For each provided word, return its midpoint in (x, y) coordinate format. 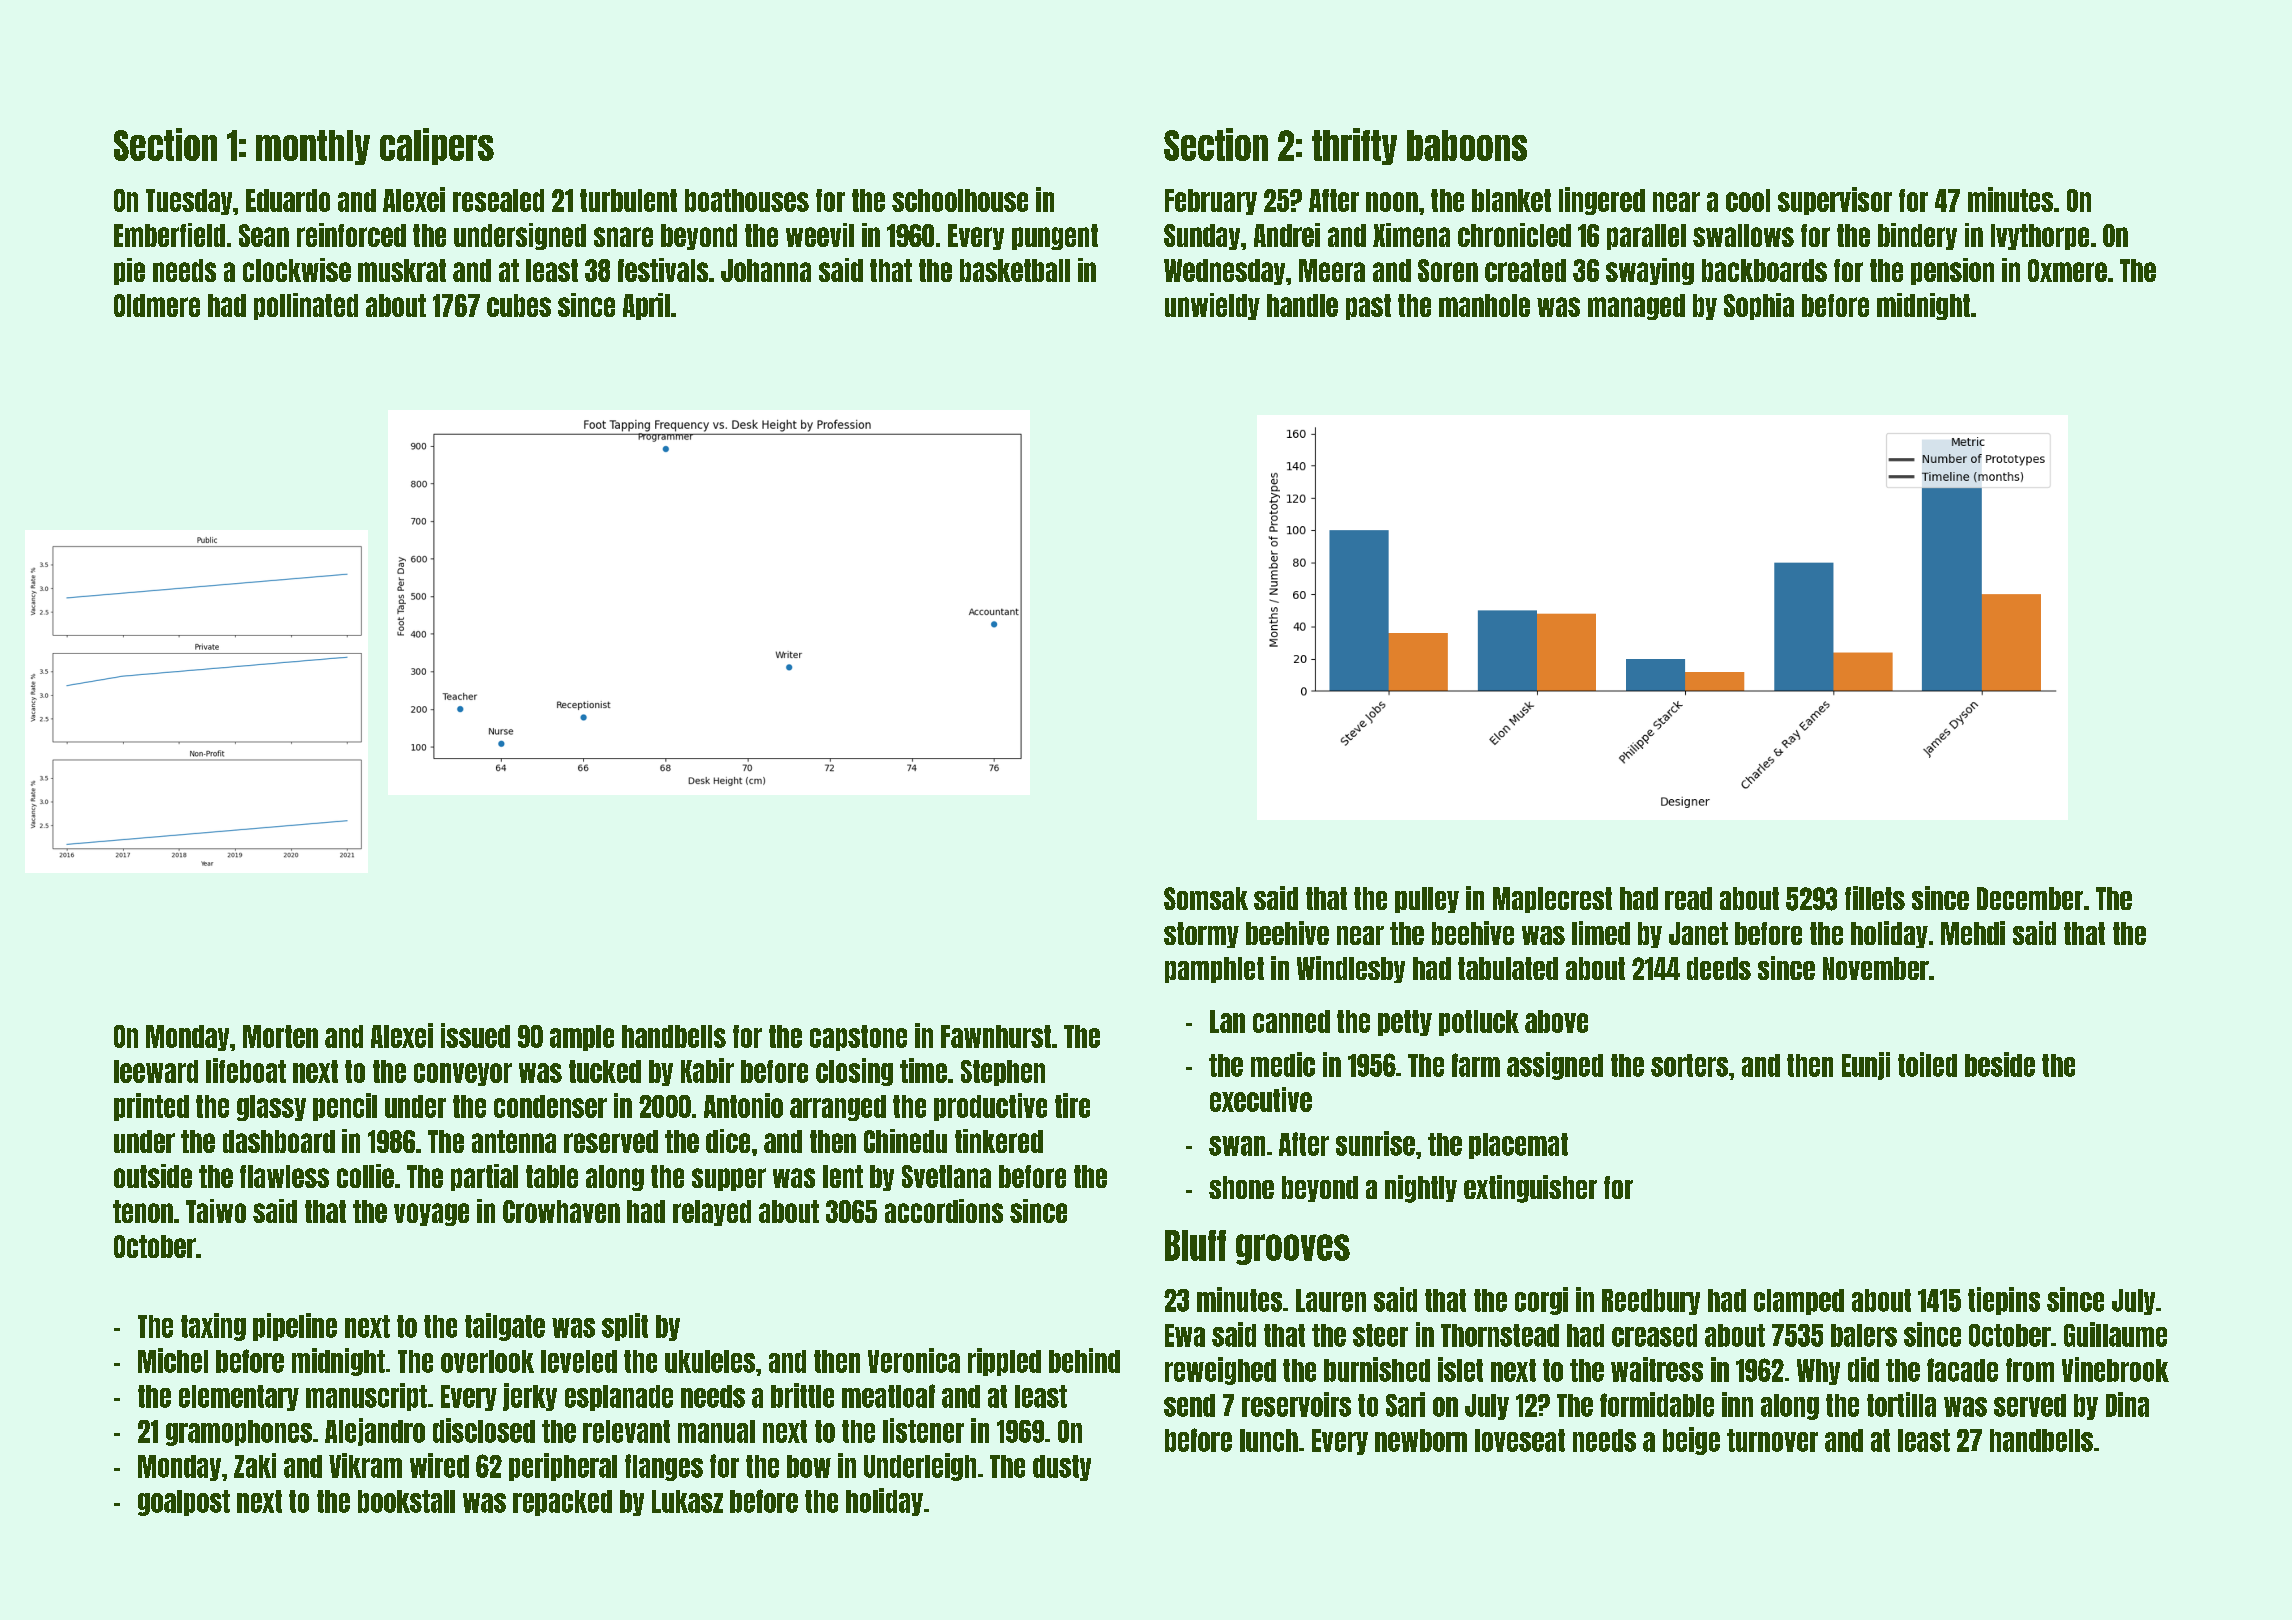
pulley (1427, 900)
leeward (156, 1071)
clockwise (297, 270)
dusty (1062, 1468)
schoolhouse (960, 200)
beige (1691, 1441)
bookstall (406, 1501)
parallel (1646, 237)
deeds (1719, 968)
